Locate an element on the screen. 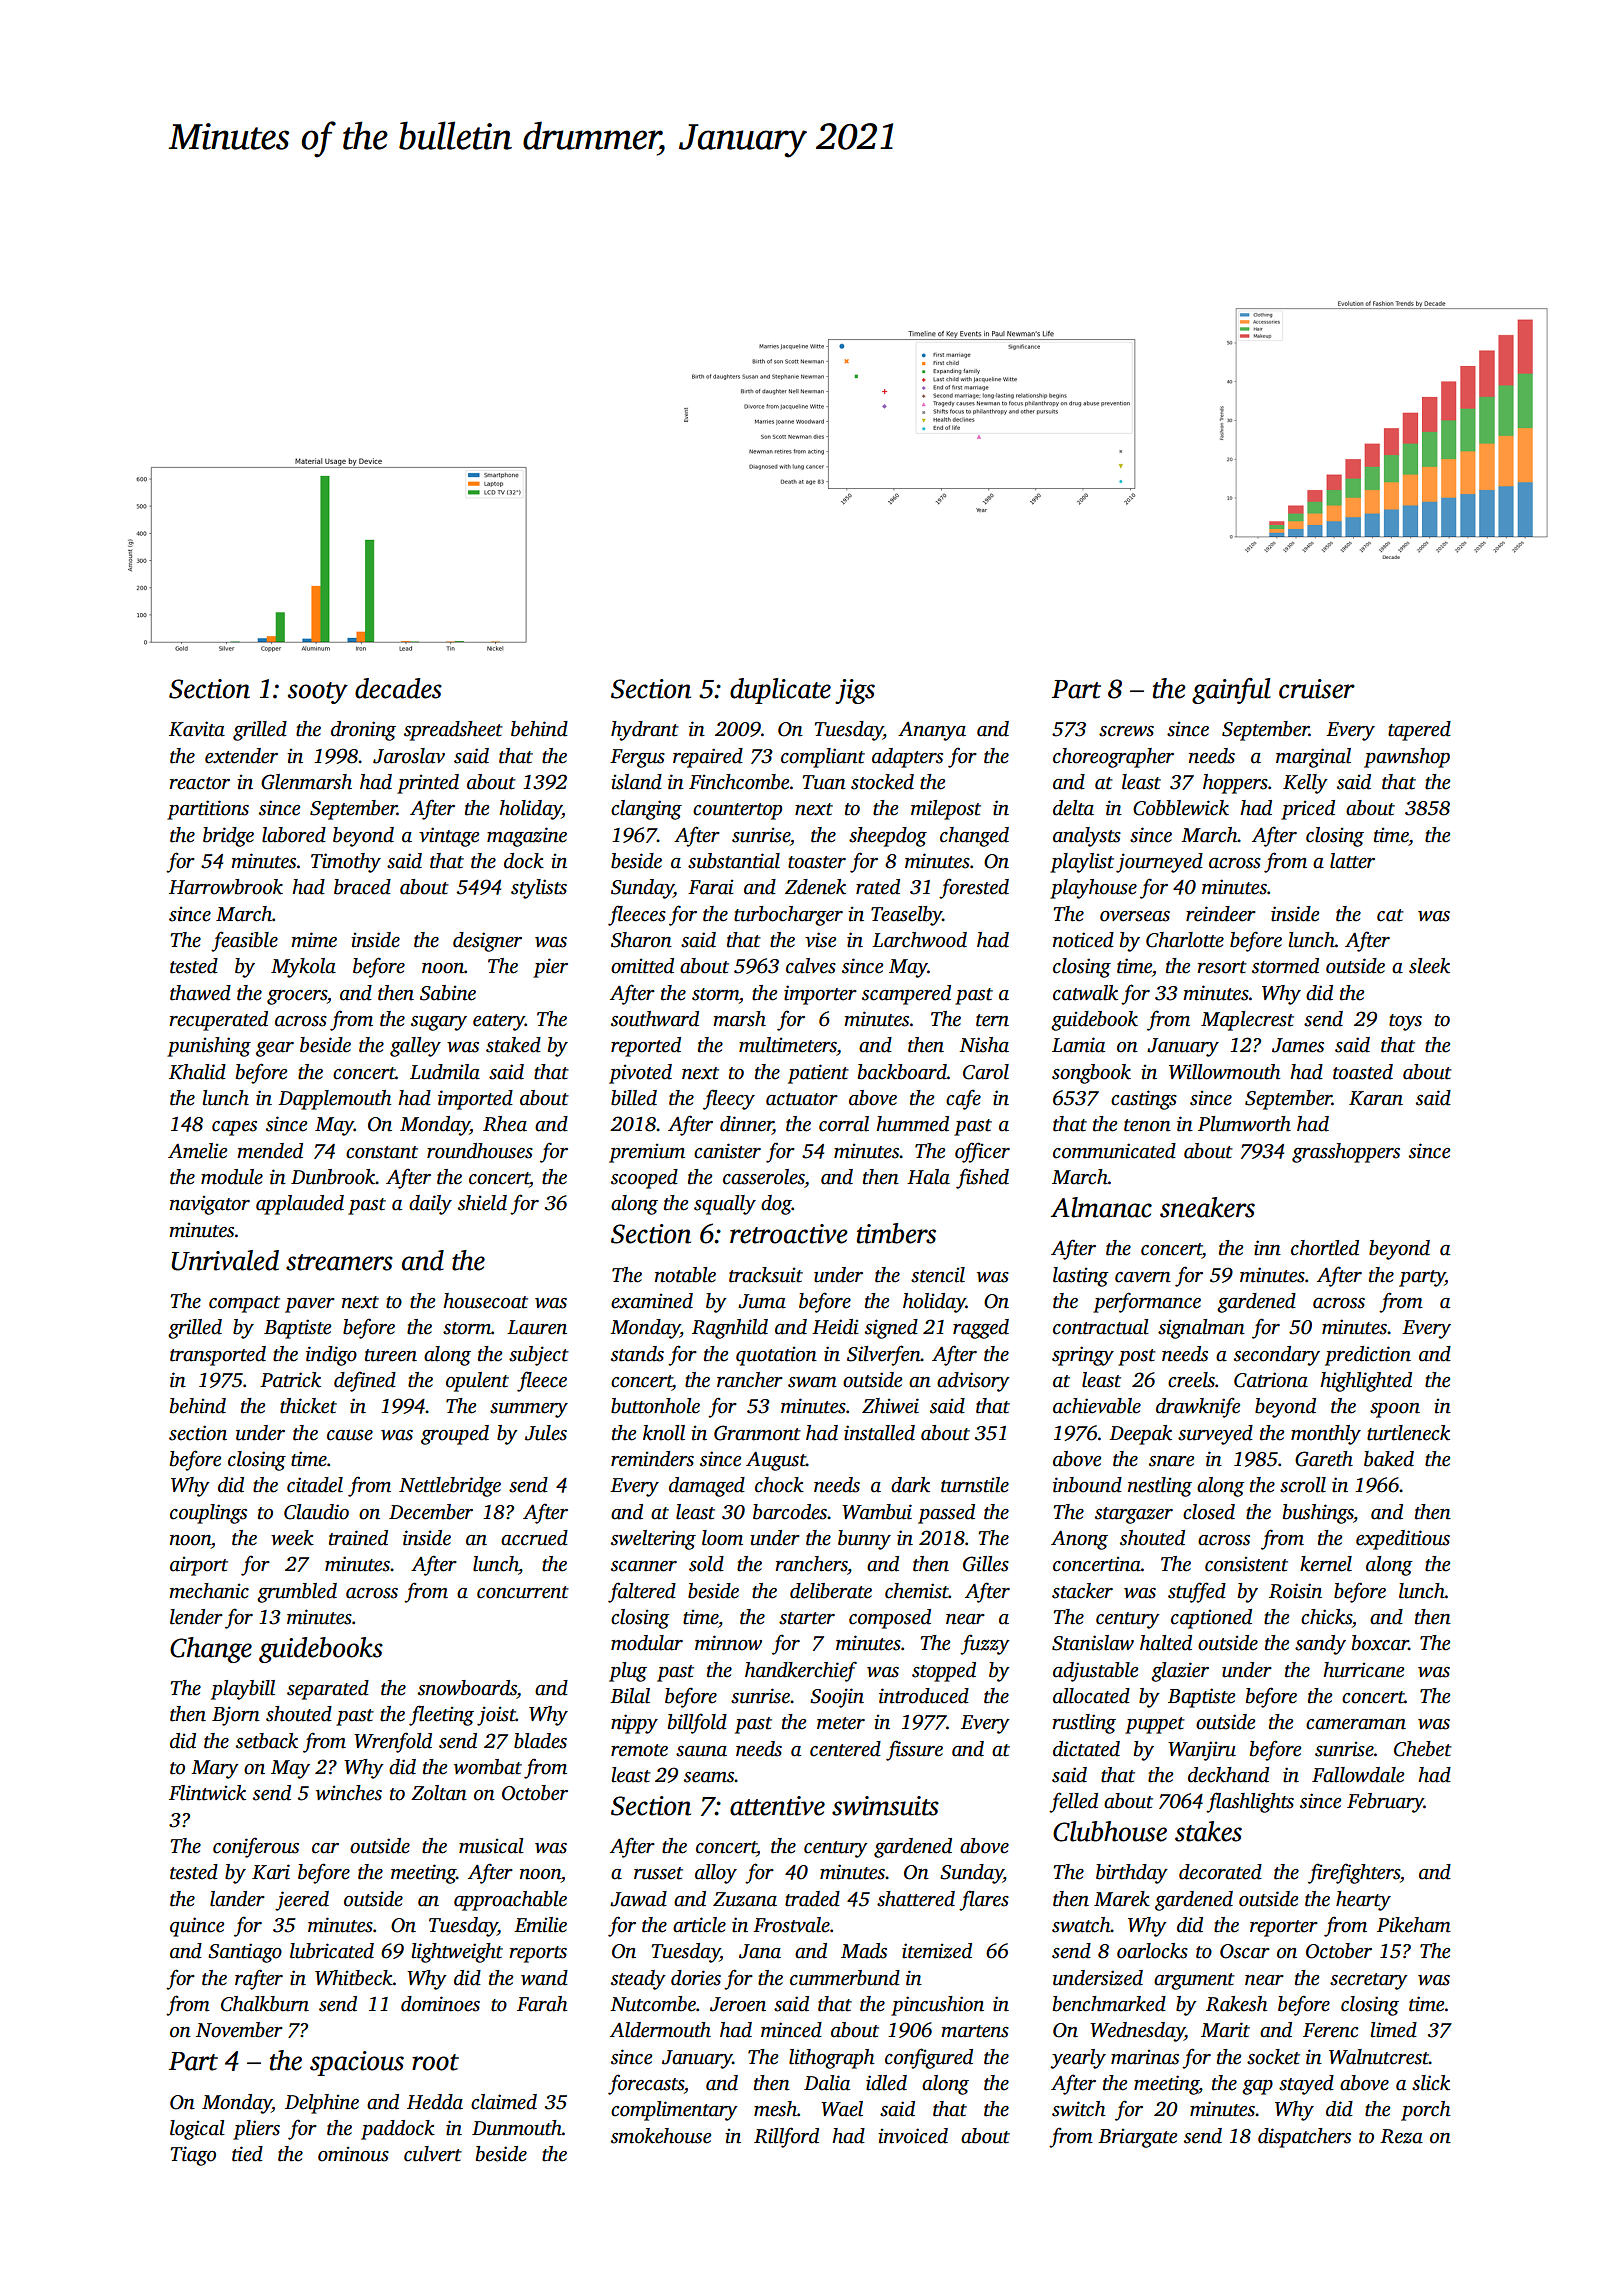 The image size is (1620, 2292). gainful is located at coordinates (1231, 691).
